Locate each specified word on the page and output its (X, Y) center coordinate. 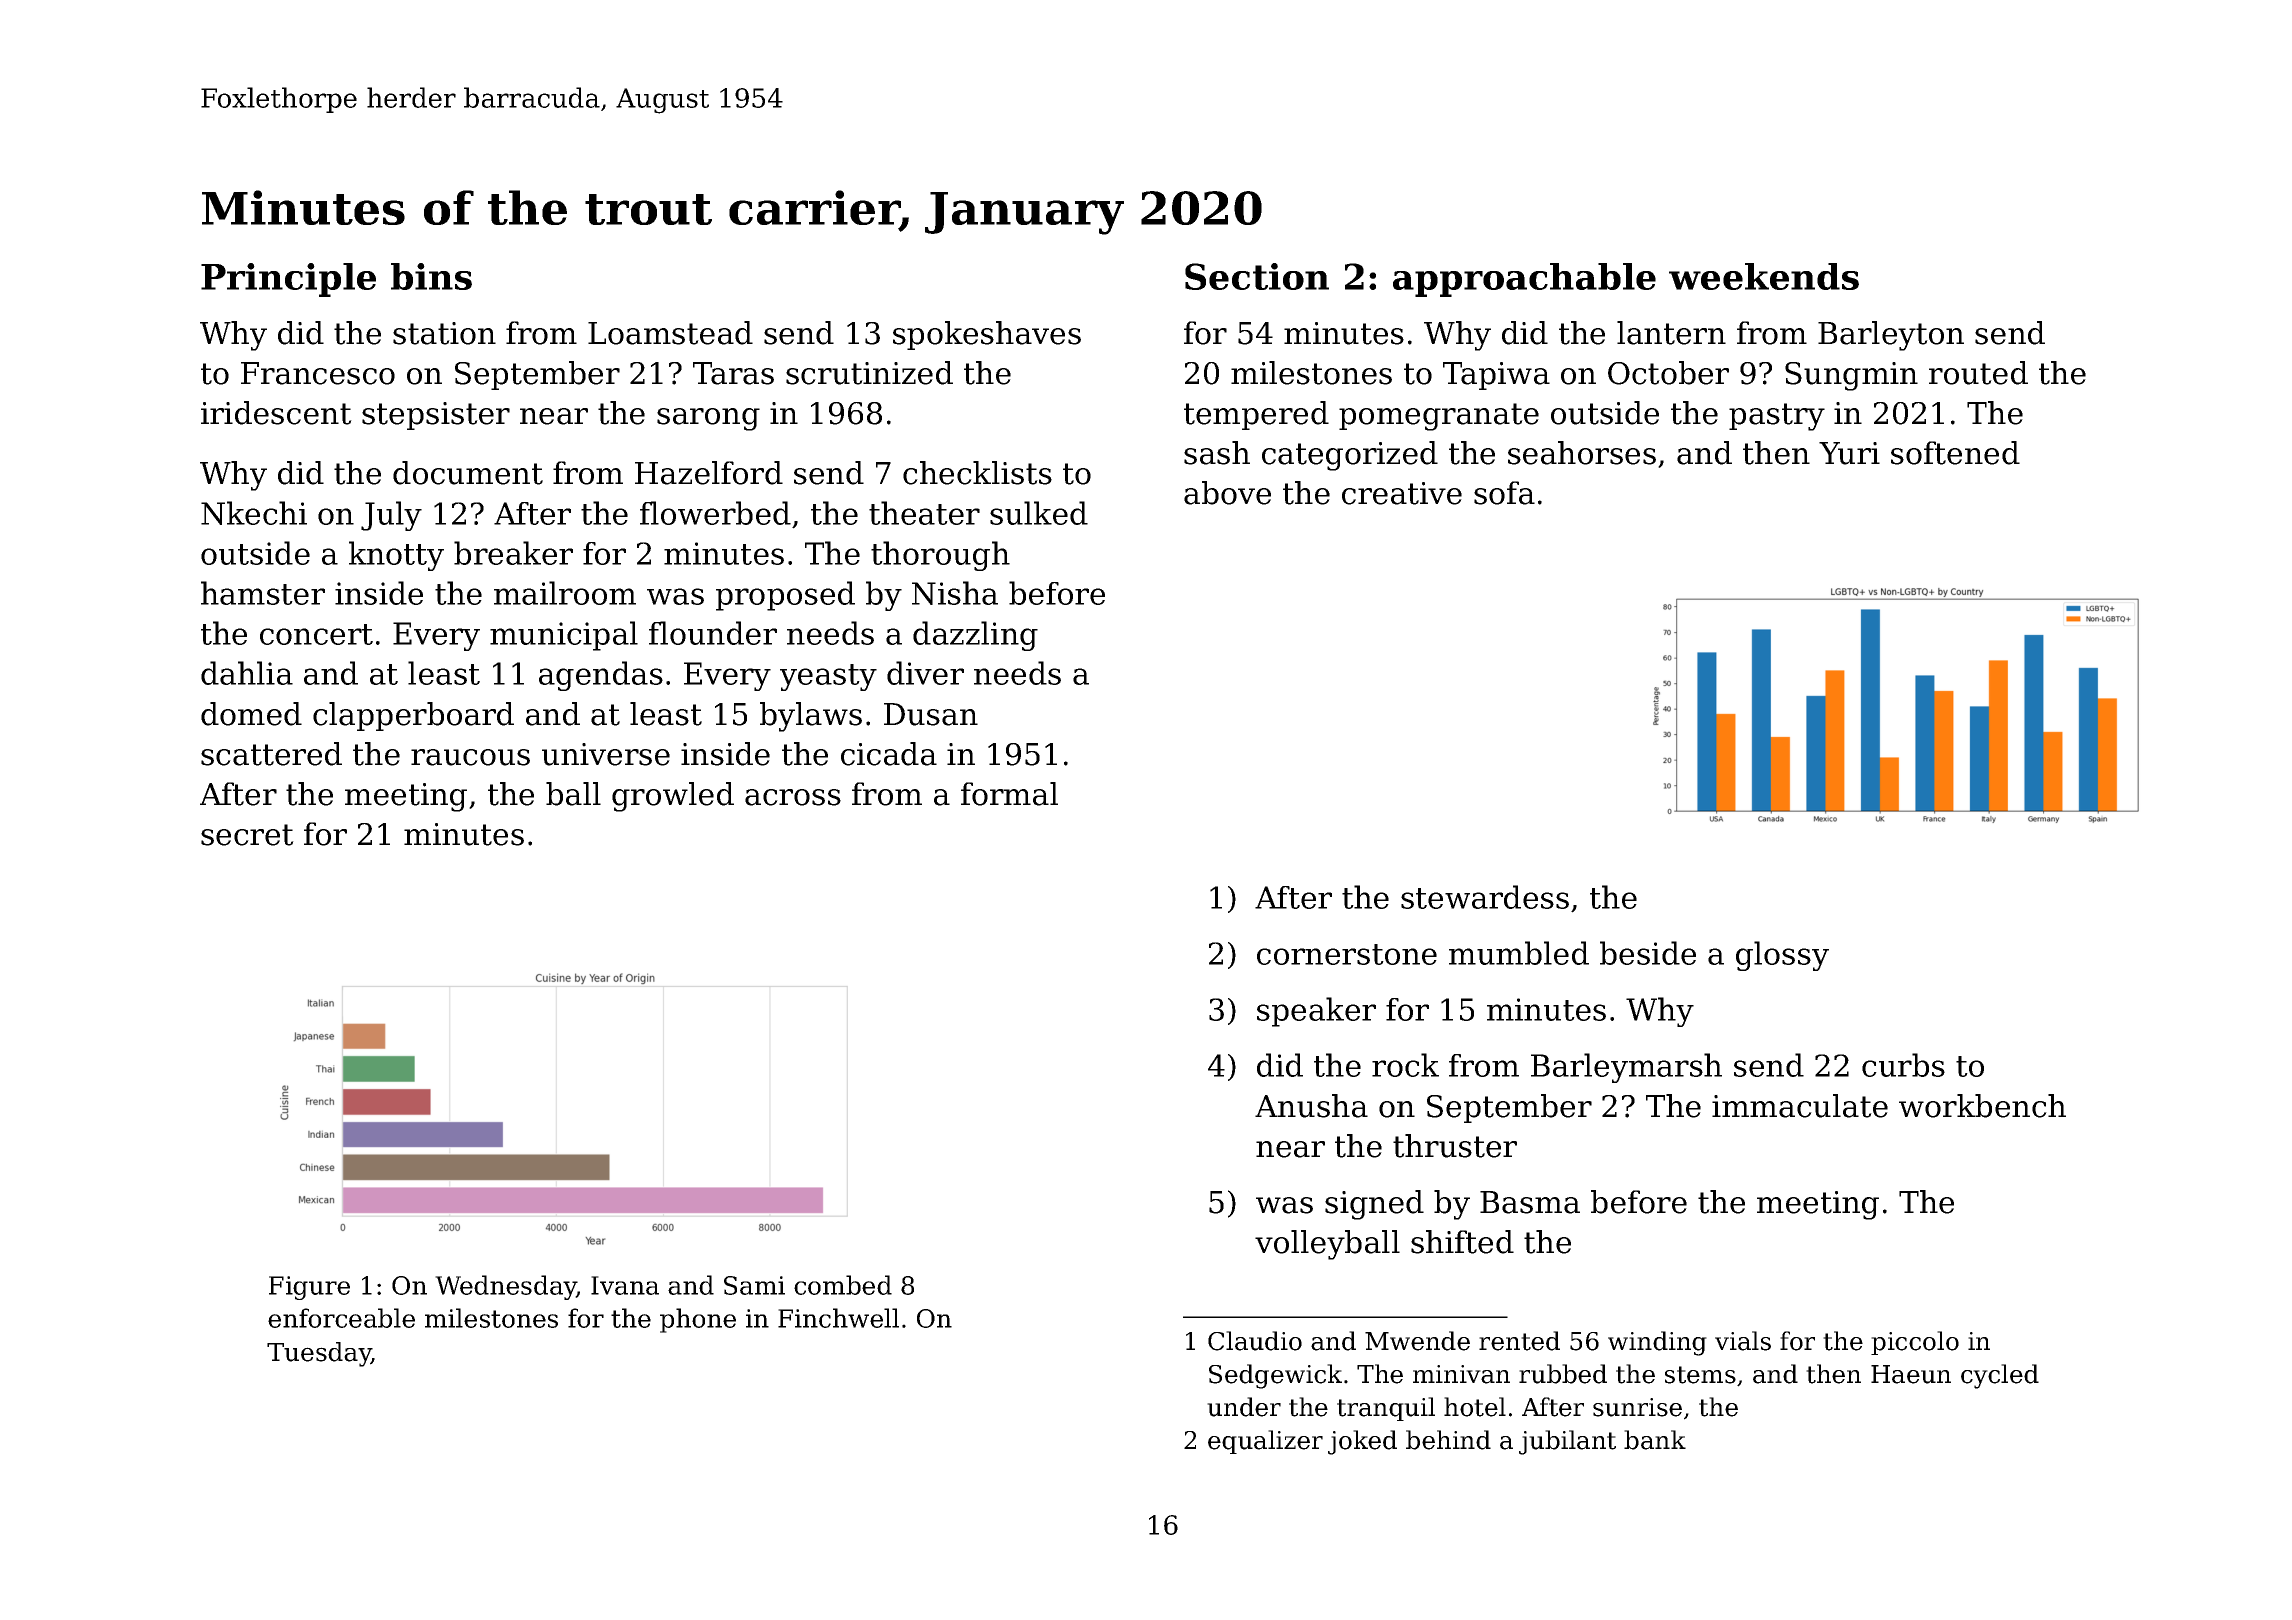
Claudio (1255, 1341)
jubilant (1567, 1442)
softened (1955, 453)
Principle (288, 280)
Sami (754, 1285)
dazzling (975, 636)
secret (247, 835)
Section (1257, 276)
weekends (1764, 276)
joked (1362, 1442)
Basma (1530, 1202)
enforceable (341, 1318)
